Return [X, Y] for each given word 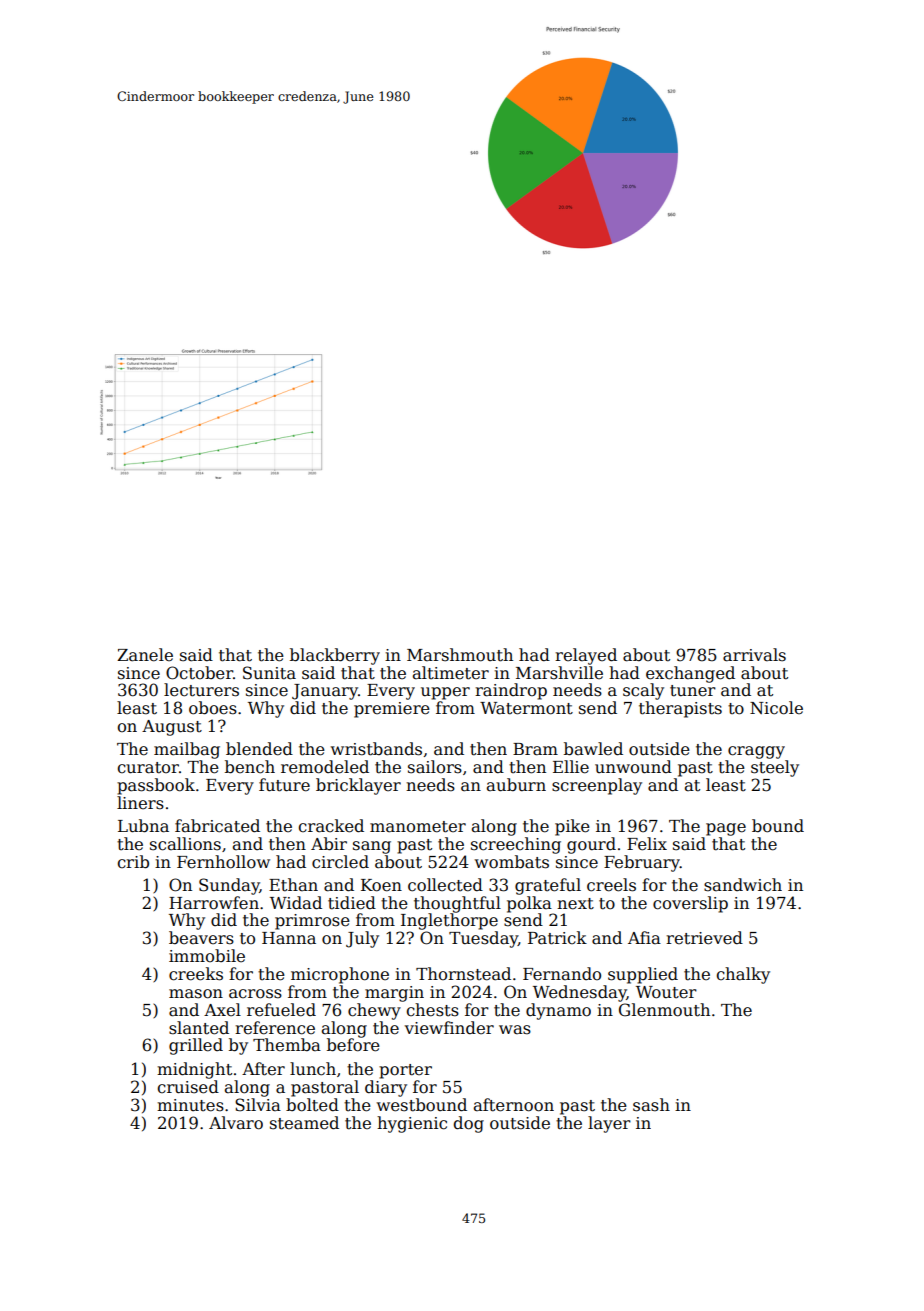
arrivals [754, 655]
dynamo [558, 1011]
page [726, 829]
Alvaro [236, 1123]
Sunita [269, 673]
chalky [743, 975]
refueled [281, 1010]
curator [148, 768]
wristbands [376, 749]
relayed [586, 656]
